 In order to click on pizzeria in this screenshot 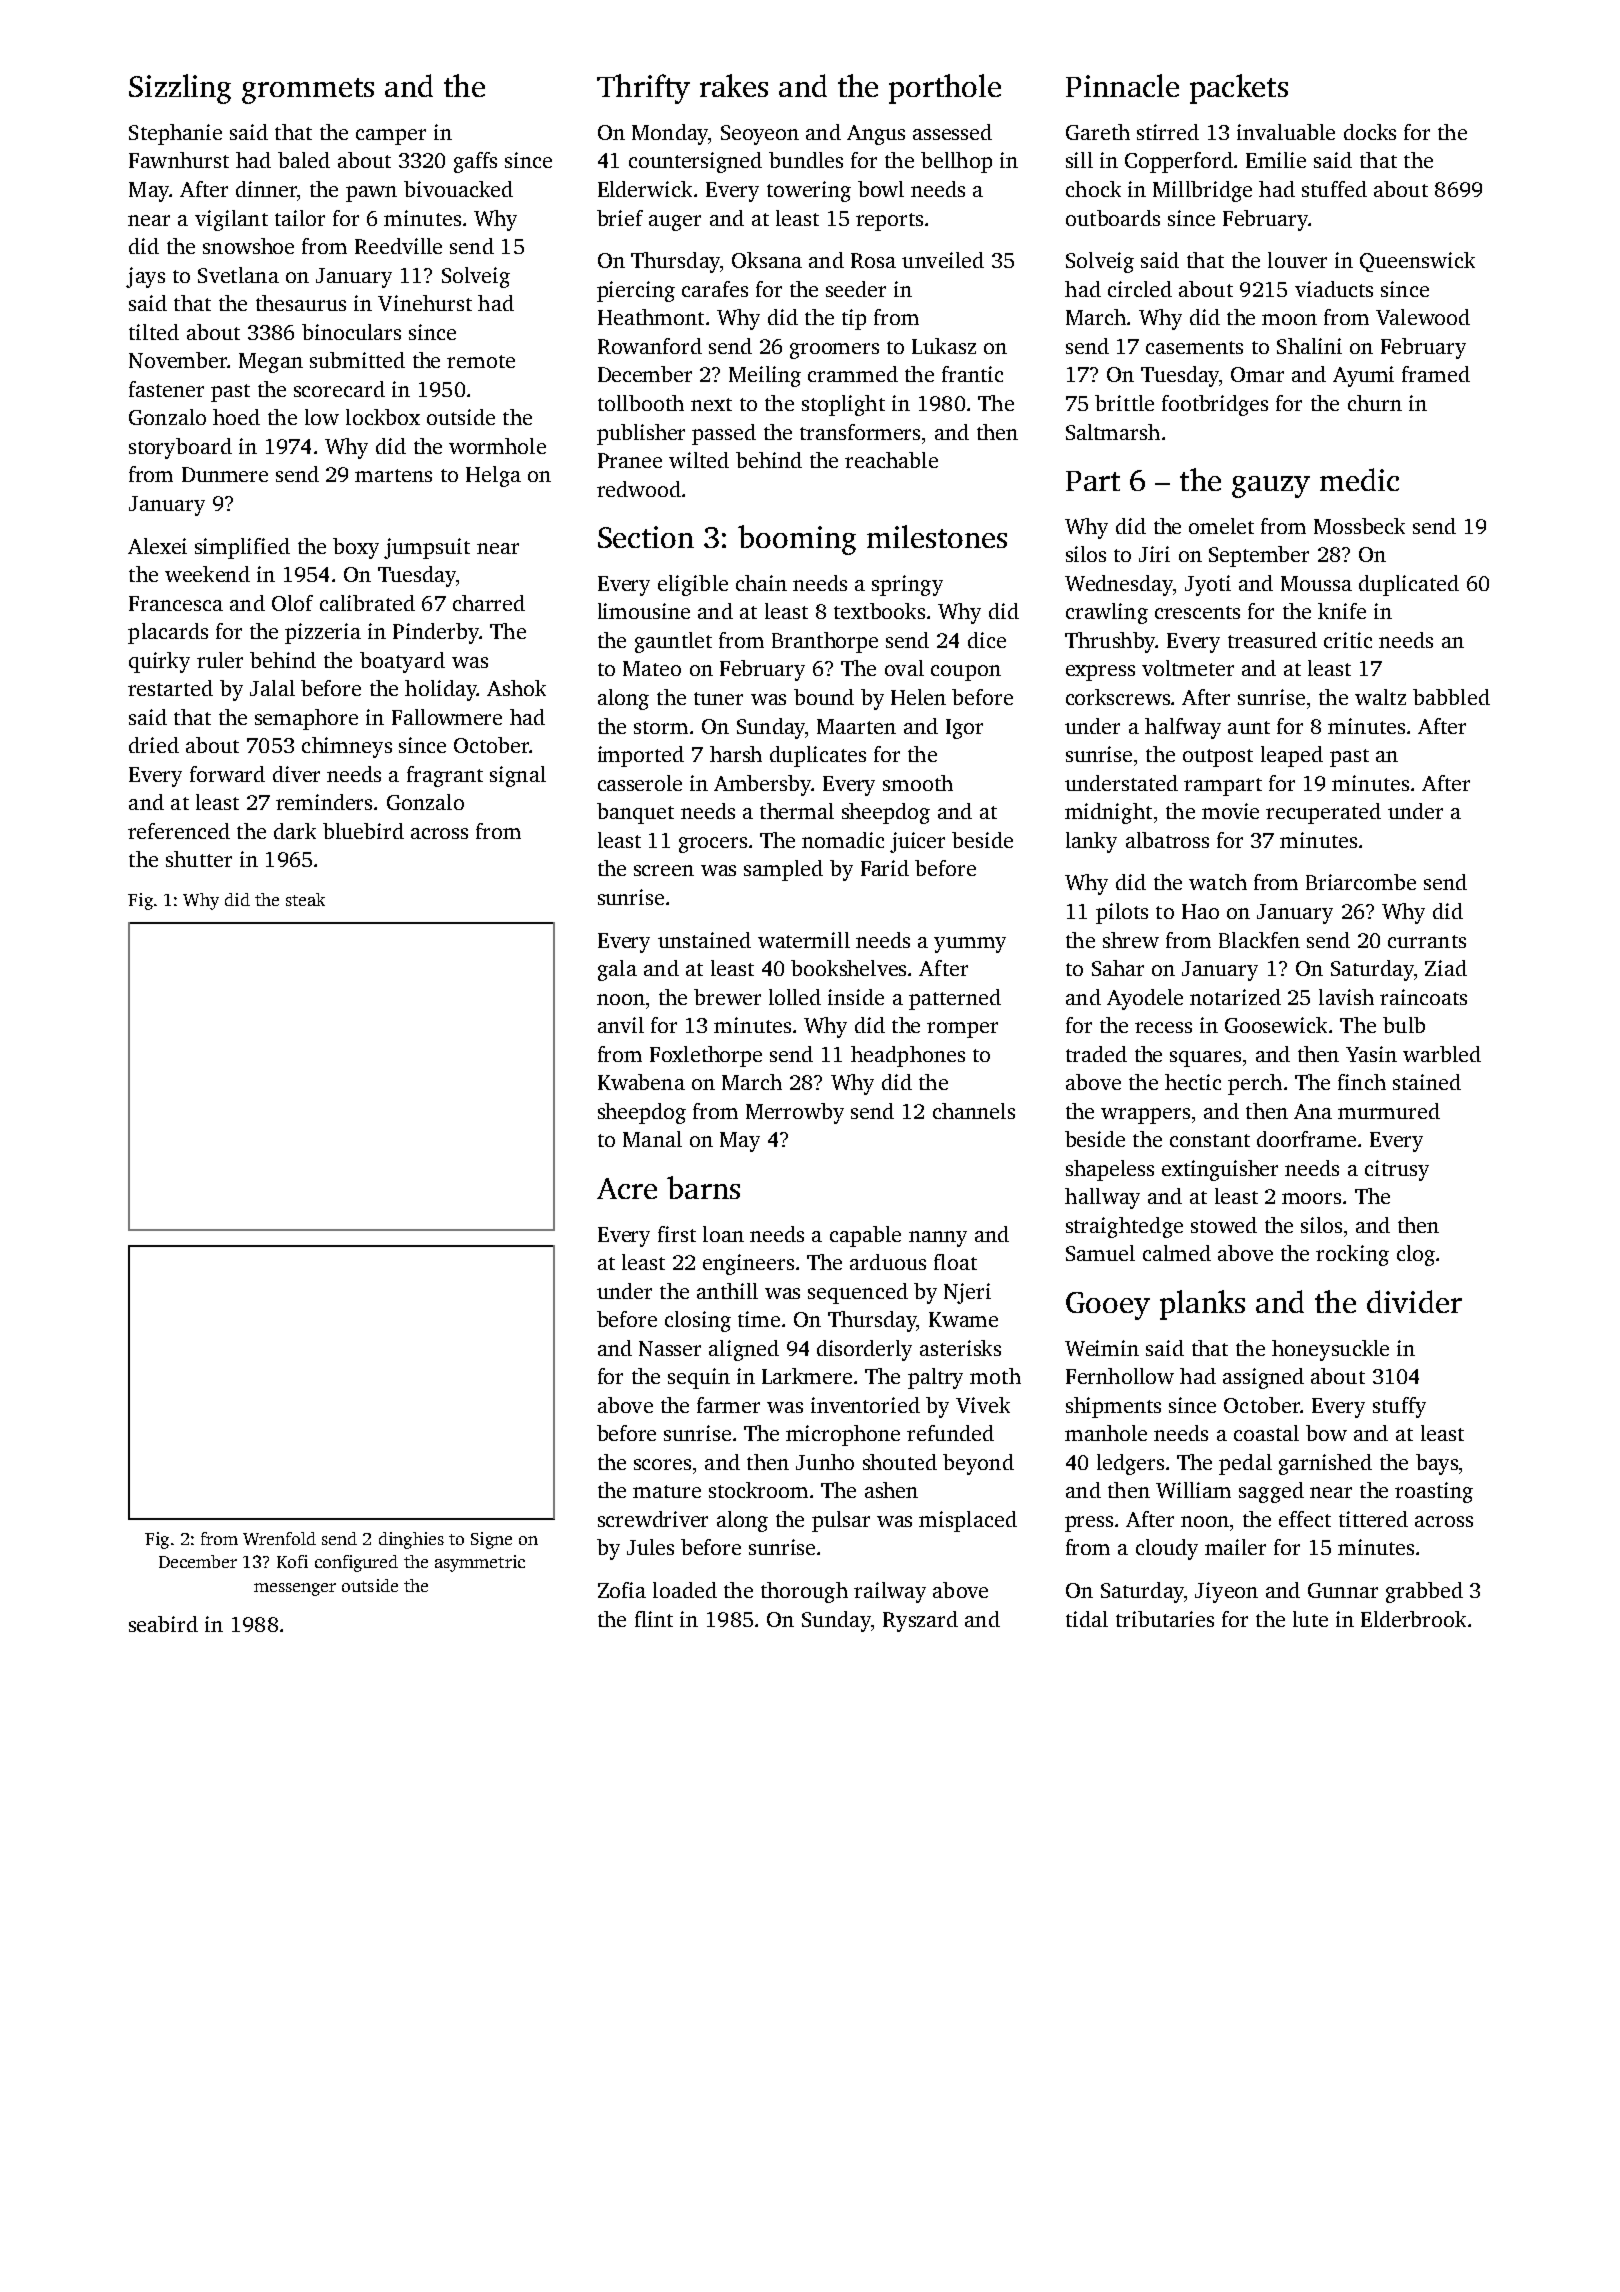, I will do `click(323, 633)`.
